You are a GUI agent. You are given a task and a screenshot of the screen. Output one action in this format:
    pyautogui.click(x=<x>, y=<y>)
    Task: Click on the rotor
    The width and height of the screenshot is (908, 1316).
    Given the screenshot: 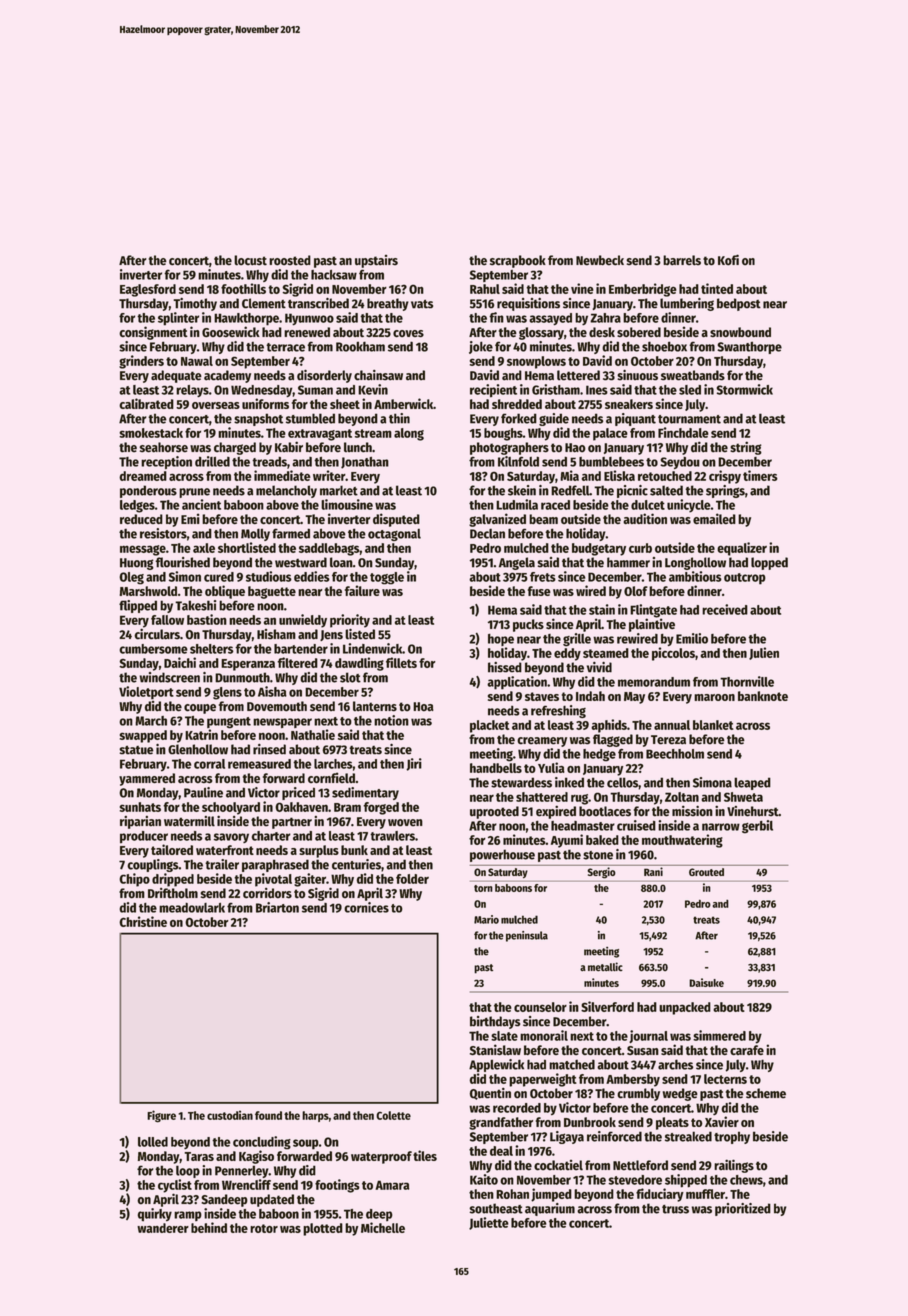 What is the action you would take?
    pyautogui.click(x=264, y=1228)
